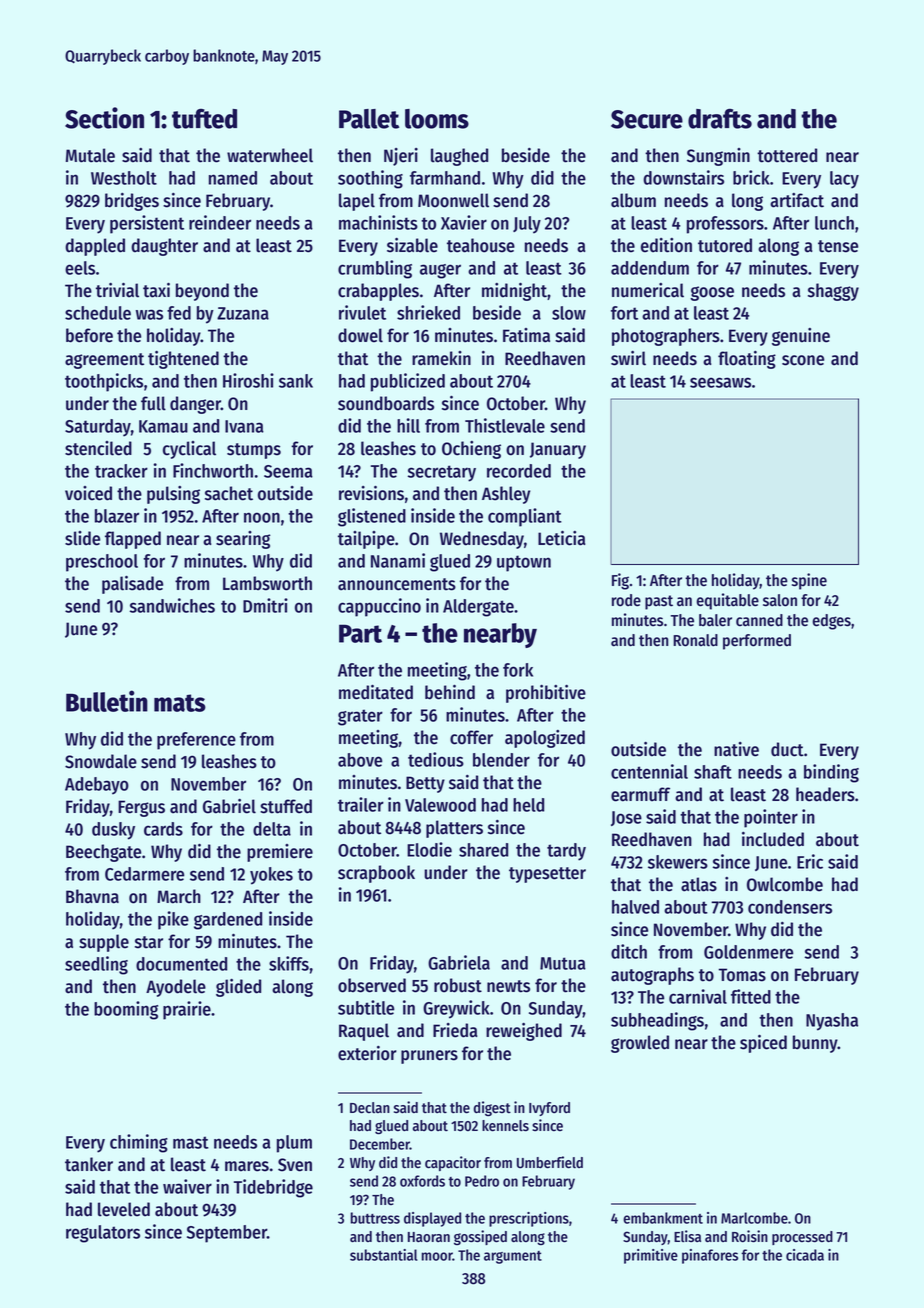 The image size is (924, 1308). I want to click on cards, so click(163, 829).
